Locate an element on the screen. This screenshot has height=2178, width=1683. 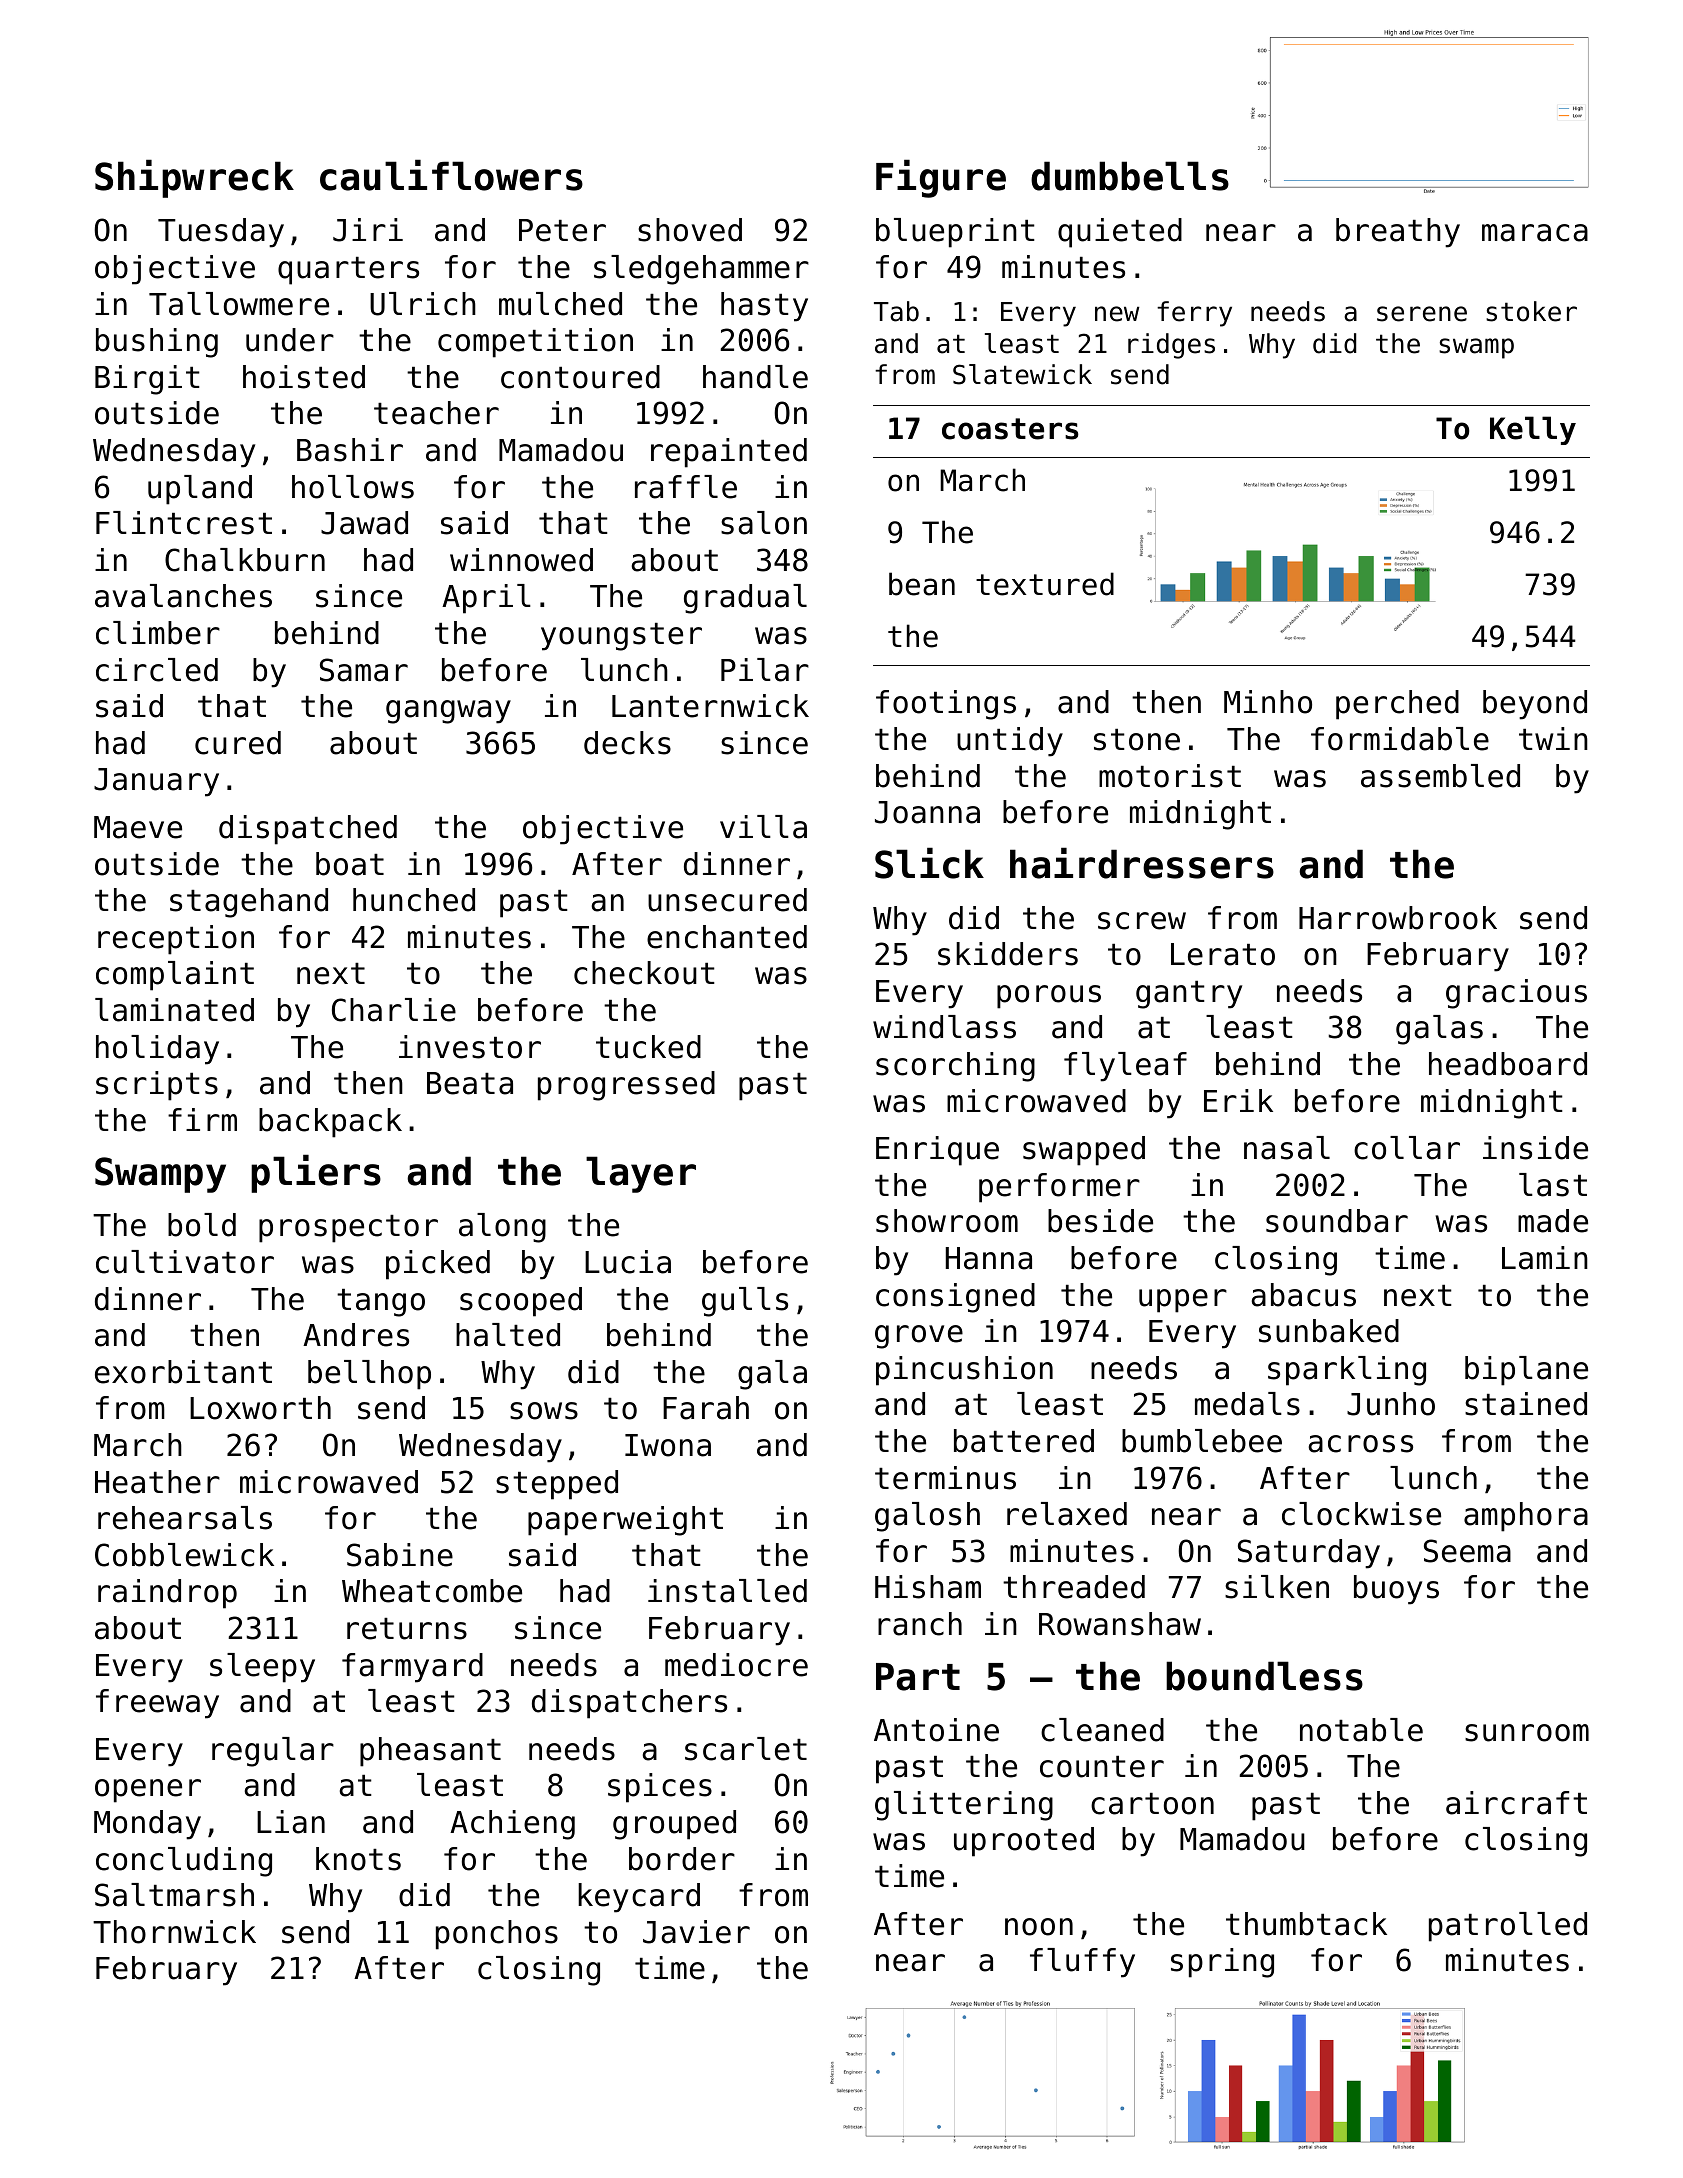
cauliflowers is located at coordinates (451, 175).
